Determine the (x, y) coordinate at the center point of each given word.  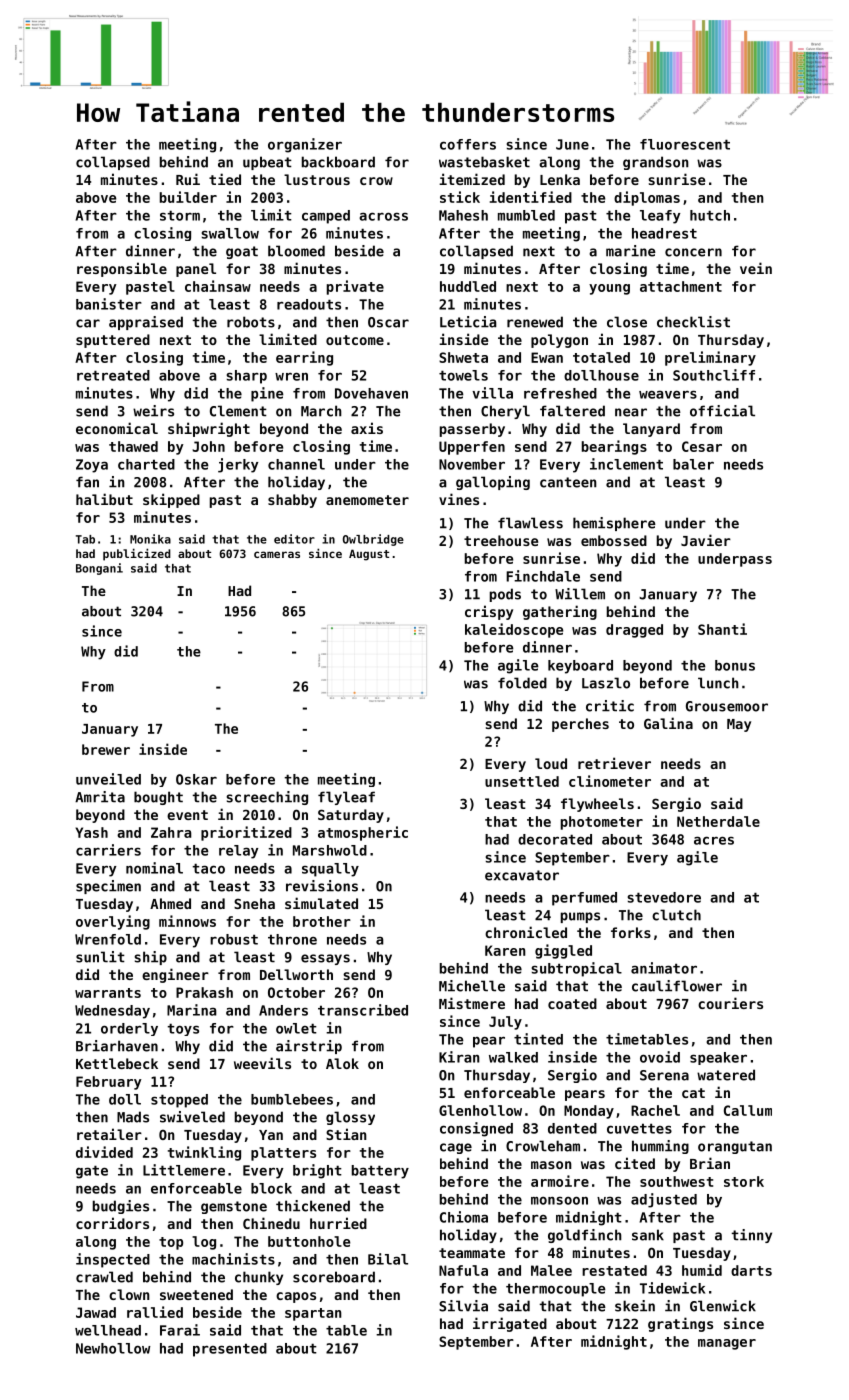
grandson (656, 163)
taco (208, 868)
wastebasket (484, 162)
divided (104, 1152)
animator (664, 968)
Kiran (459, 1057)
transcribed (363, 1010)
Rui (188, 179)
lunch (718, 683)
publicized (137, 554)
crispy (489, 612)
